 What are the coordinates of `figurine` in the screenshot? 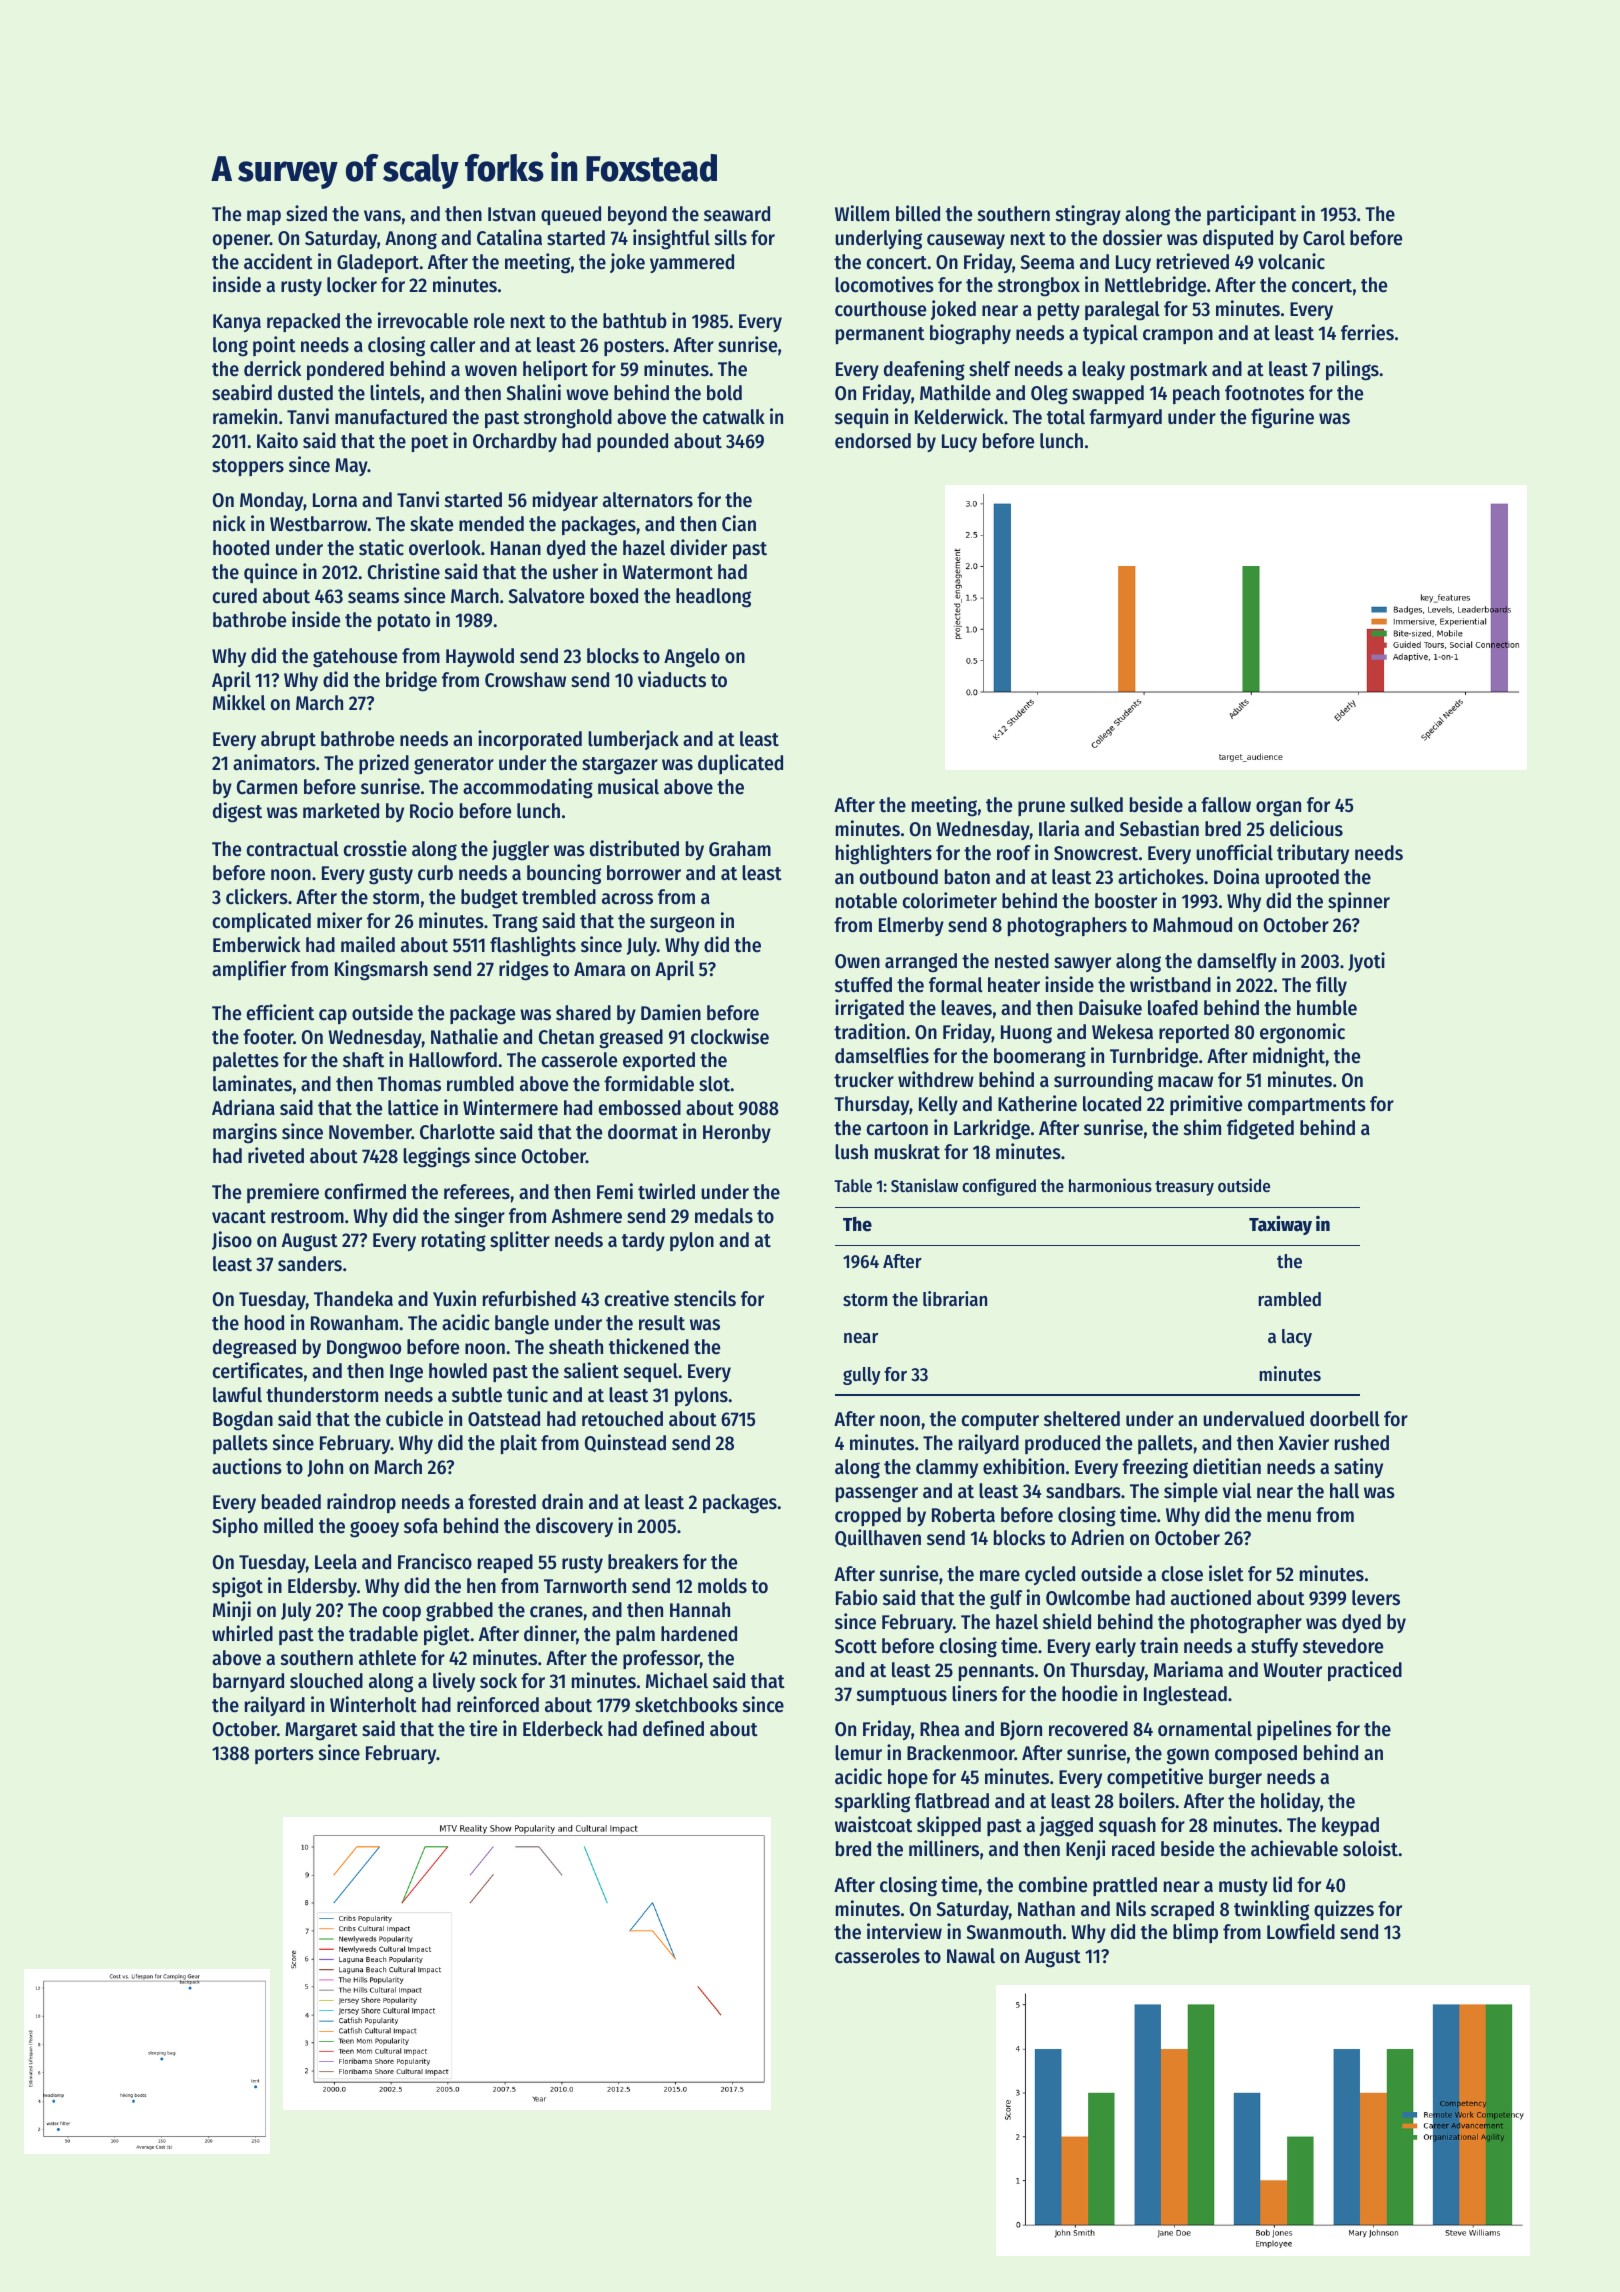 It's located at (1282, 418).
